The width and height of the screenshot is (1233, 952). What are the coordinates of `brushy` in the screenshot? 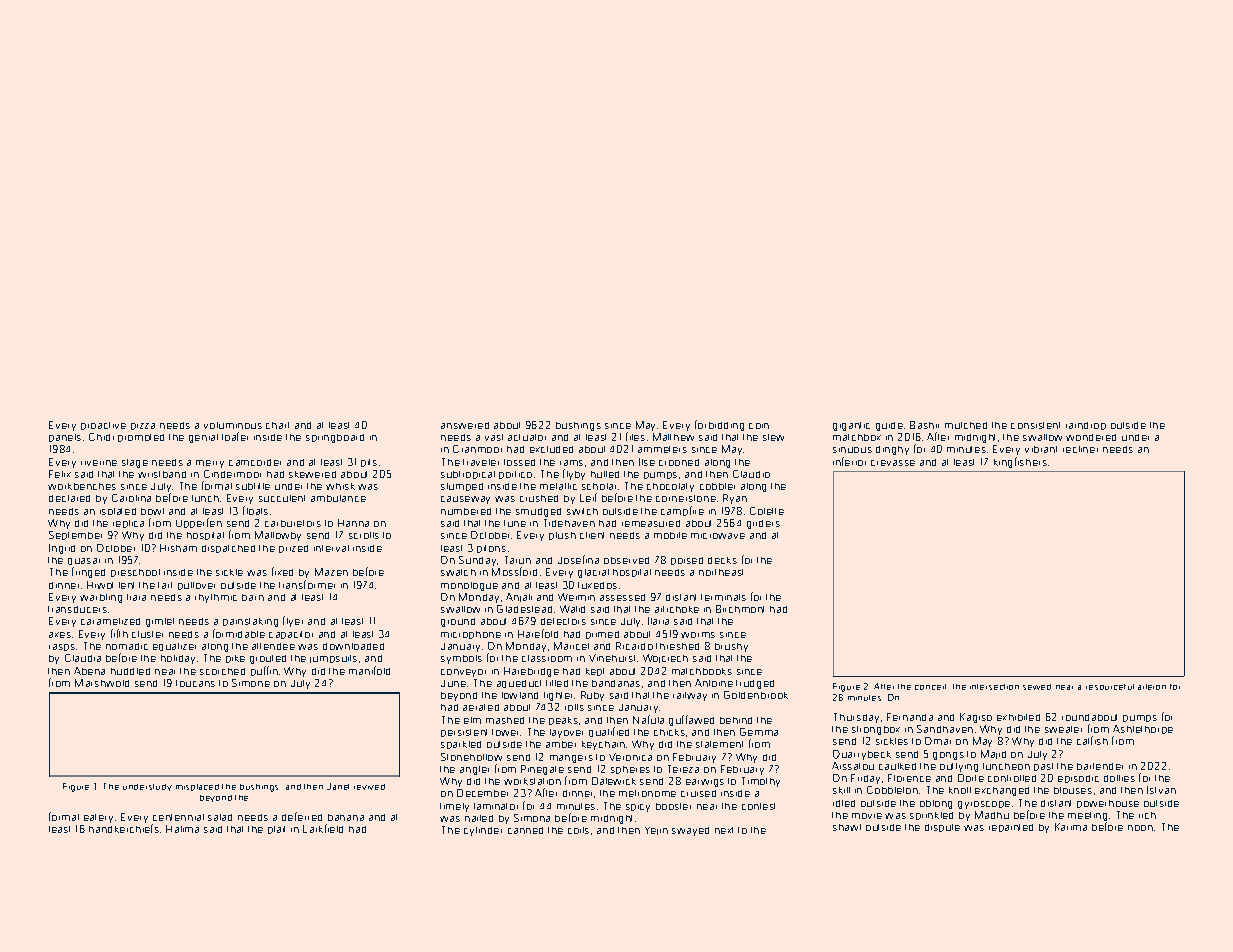 It's located at (731, 647).
